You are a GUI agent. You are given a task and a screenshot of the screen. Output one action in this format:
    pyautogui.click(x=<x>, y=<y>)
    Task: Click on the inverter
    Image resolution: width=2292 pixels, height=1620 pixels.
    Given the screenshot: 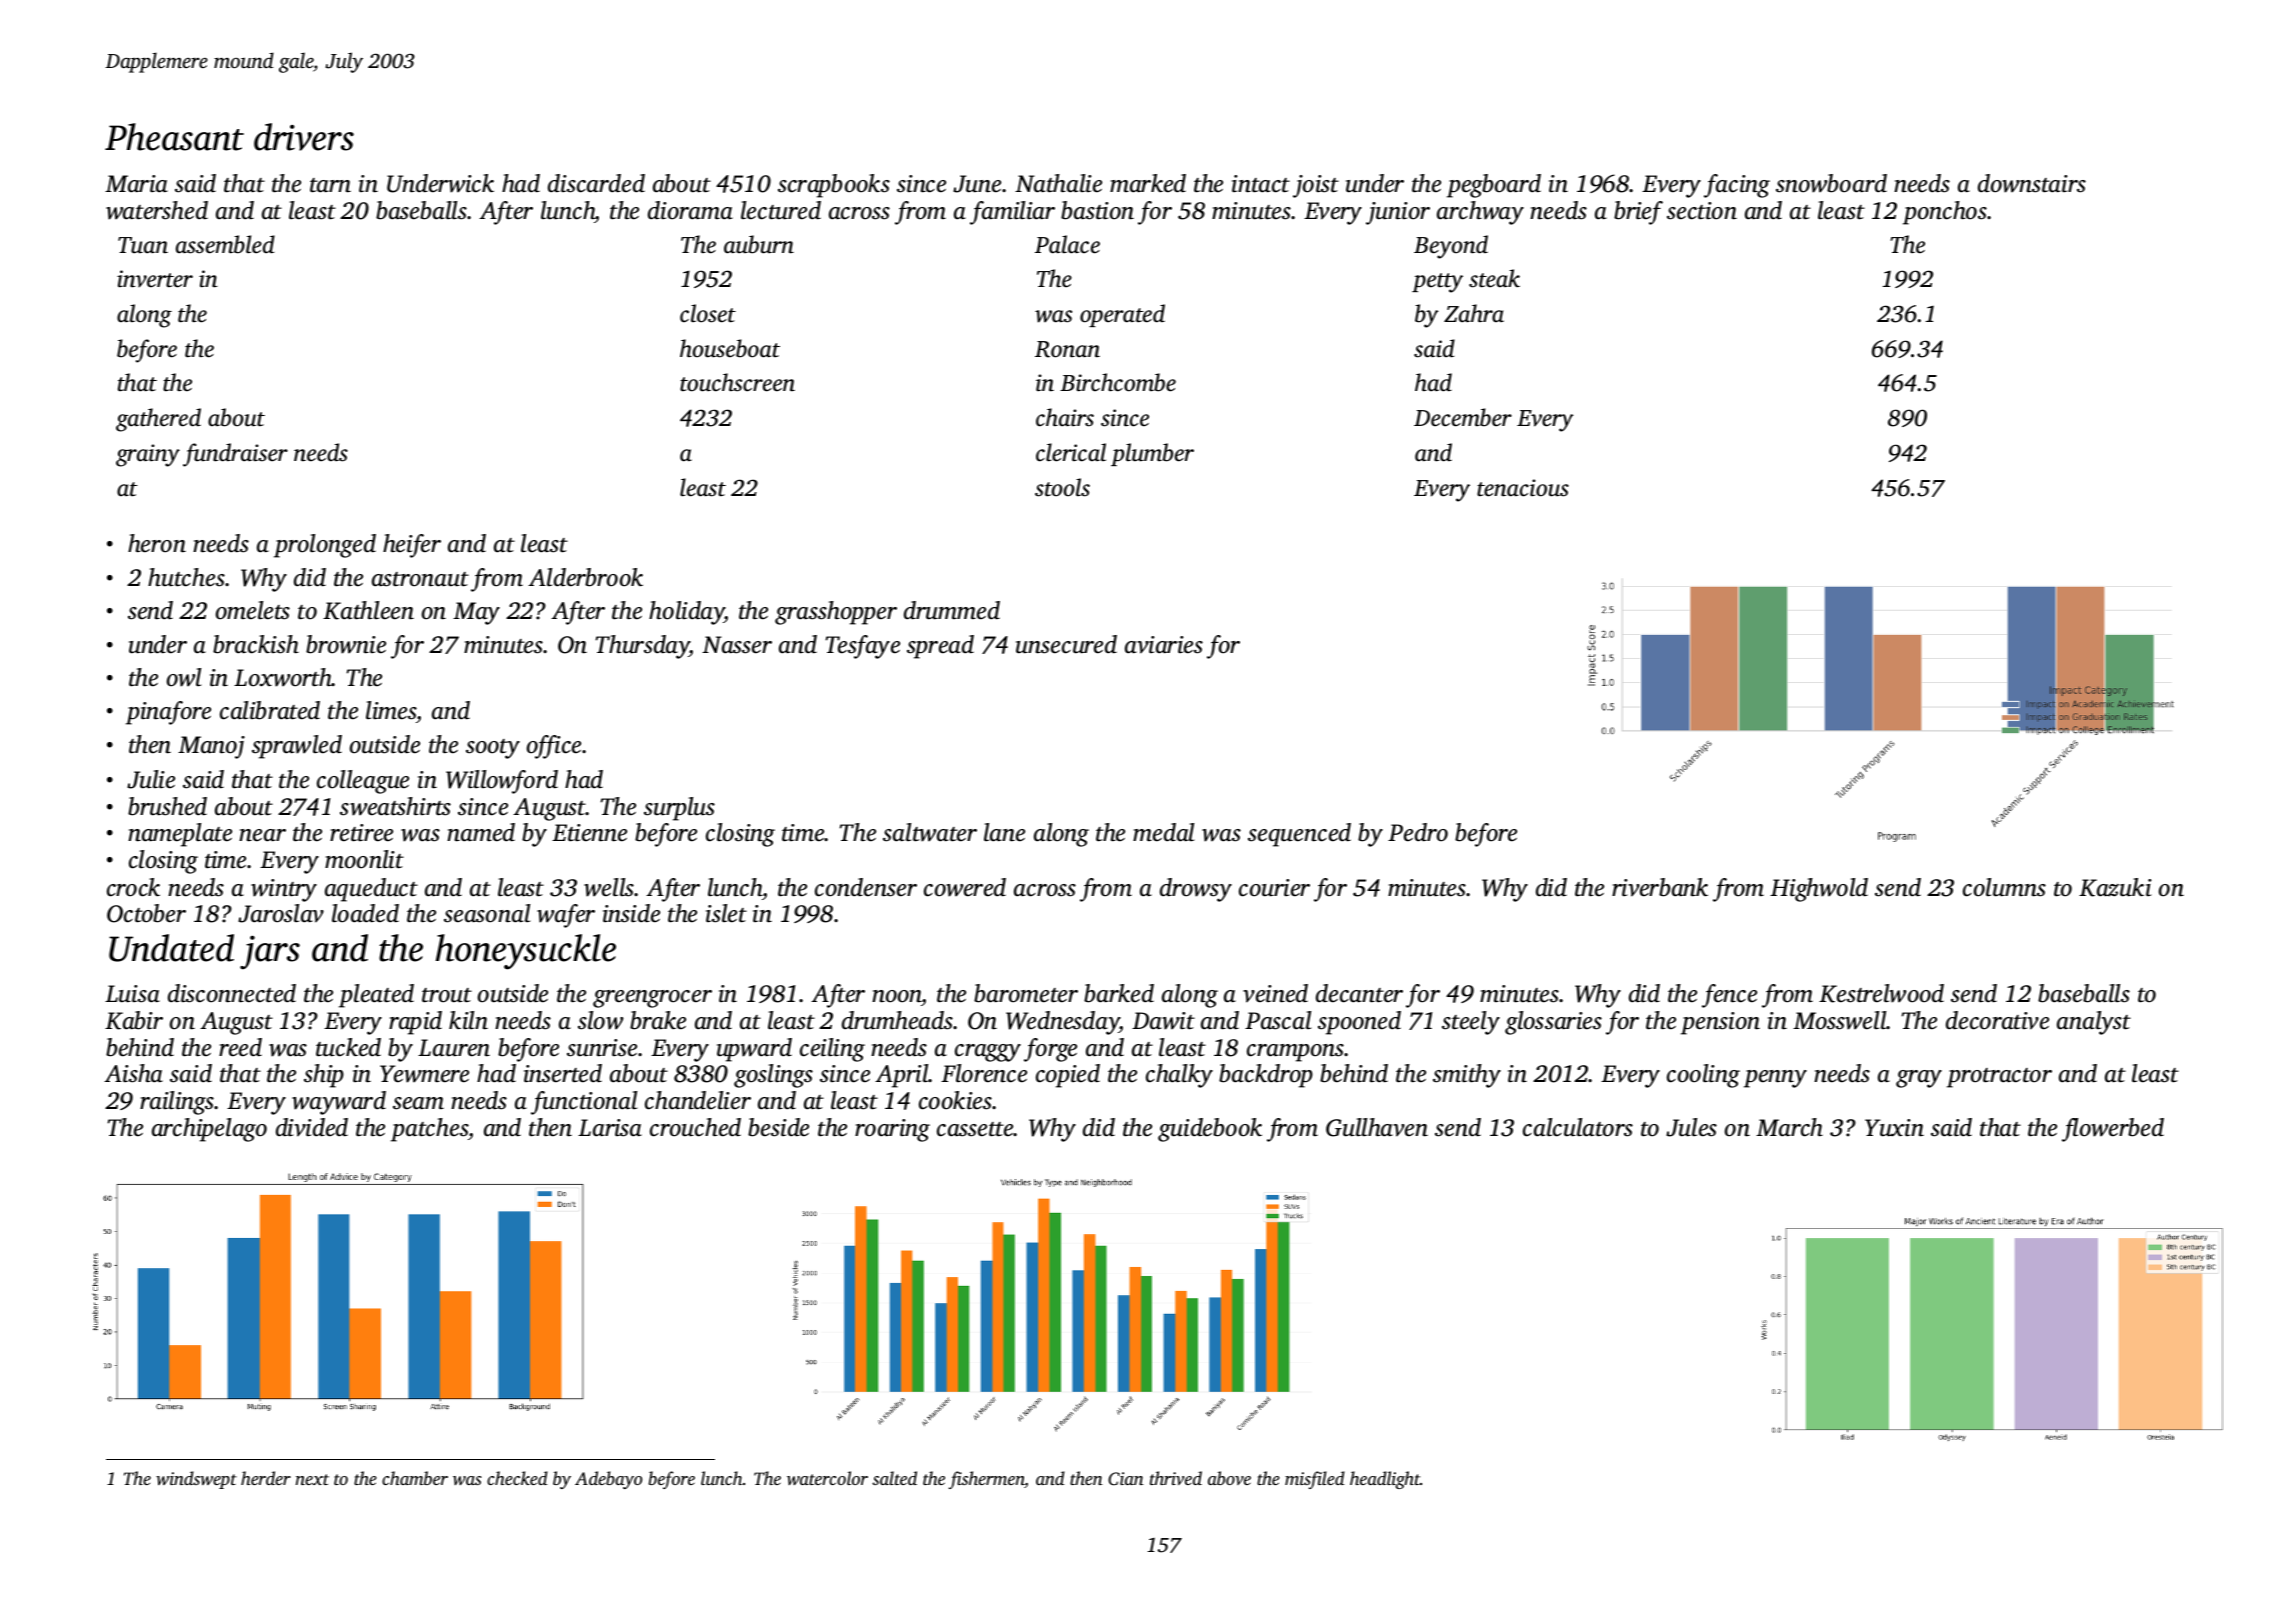 What is the action you would take?
    pyautogui.click(x=155, y=279)
